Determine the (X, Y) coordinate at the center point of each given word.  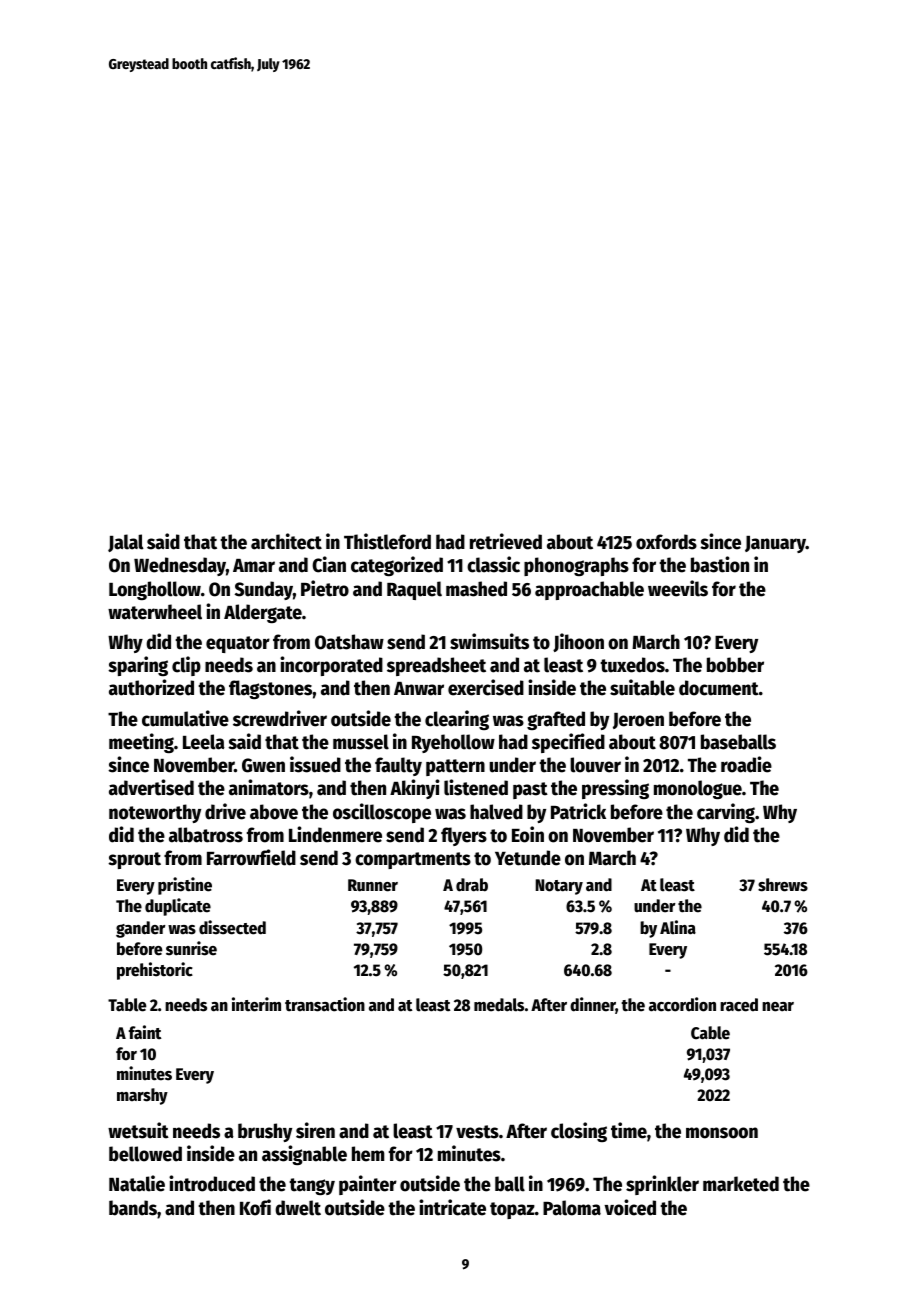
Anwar (419, 689)
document (719, 688)
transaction (325, 1004)
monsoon (722, 1133)
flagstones (271, 689)
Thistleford (387, 541)
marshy (142, 1096)
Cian (329, 564)
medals (499, 1005)
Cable (710, 1033)
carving (726, 813)
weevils (678, 588)
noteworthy (155, 813)
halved (496, 812)
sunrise (191, 948)
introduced (212, 1183)
